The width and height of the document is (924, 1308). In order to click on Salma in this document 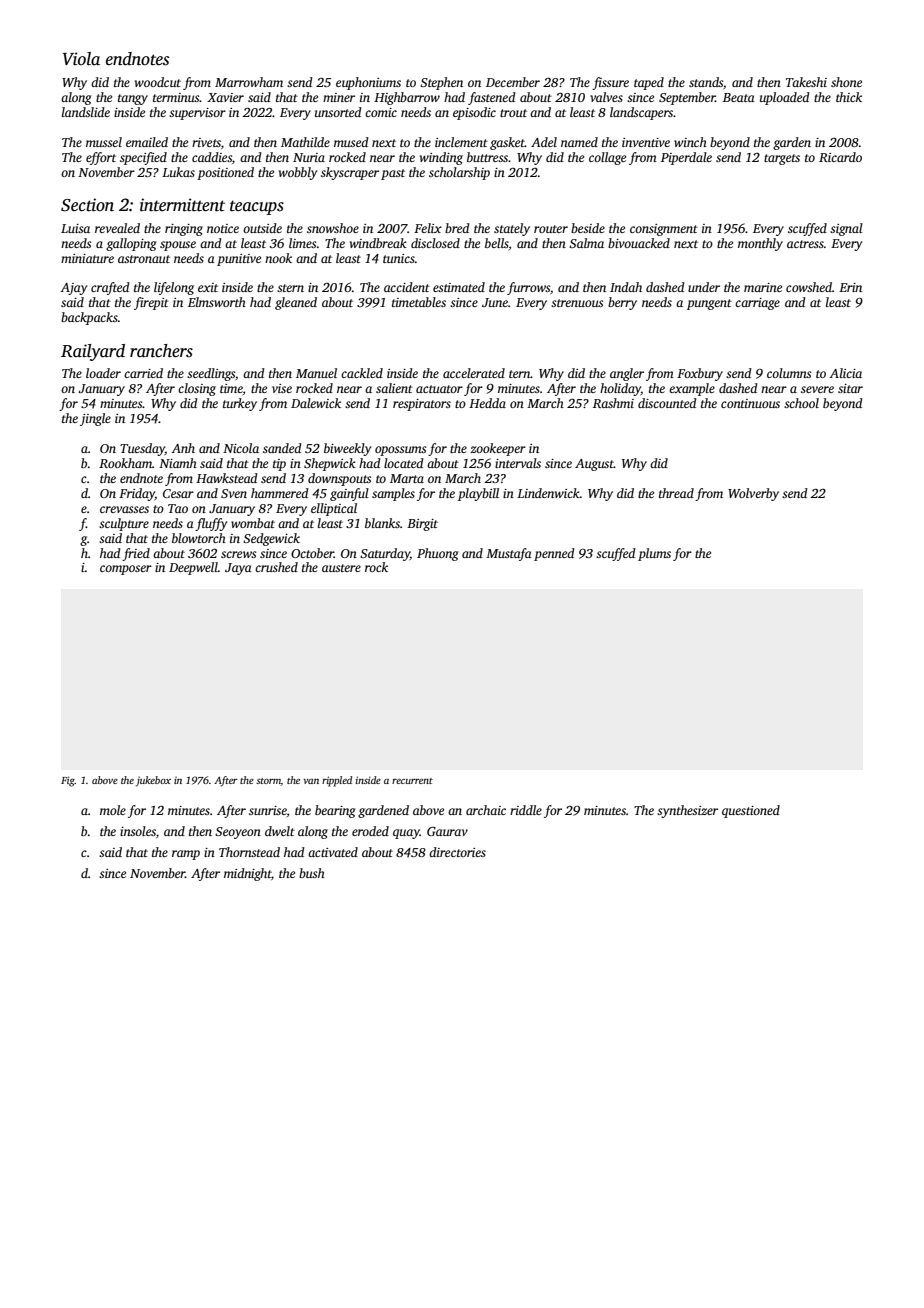, I will do `click(586, 243)`.
